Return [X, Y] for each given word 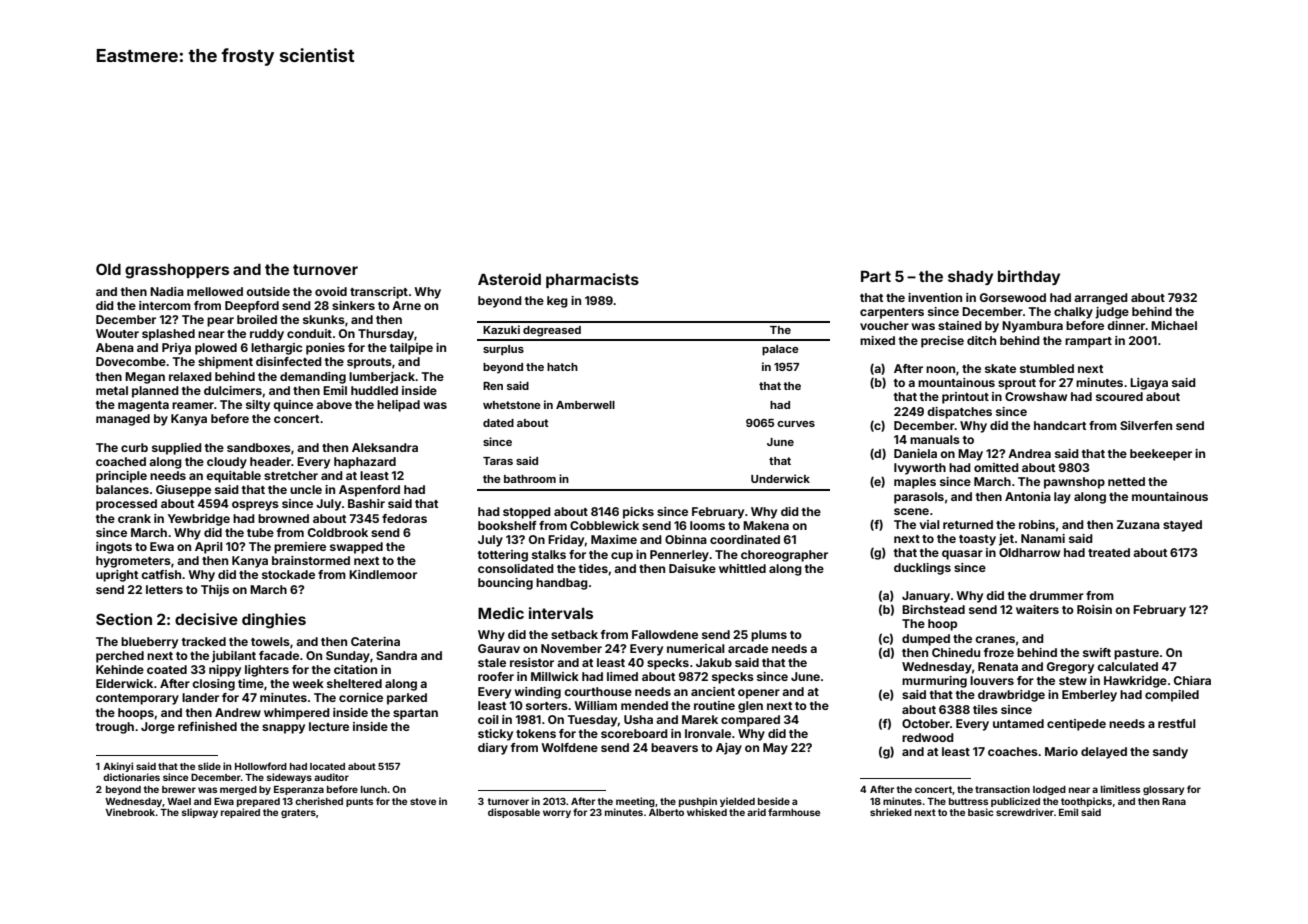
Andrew [238, 712]
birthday [1029, 277]
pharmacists [592, 280]
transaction [1002, 789]
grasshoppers [177, 271]
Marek [700, 719]
